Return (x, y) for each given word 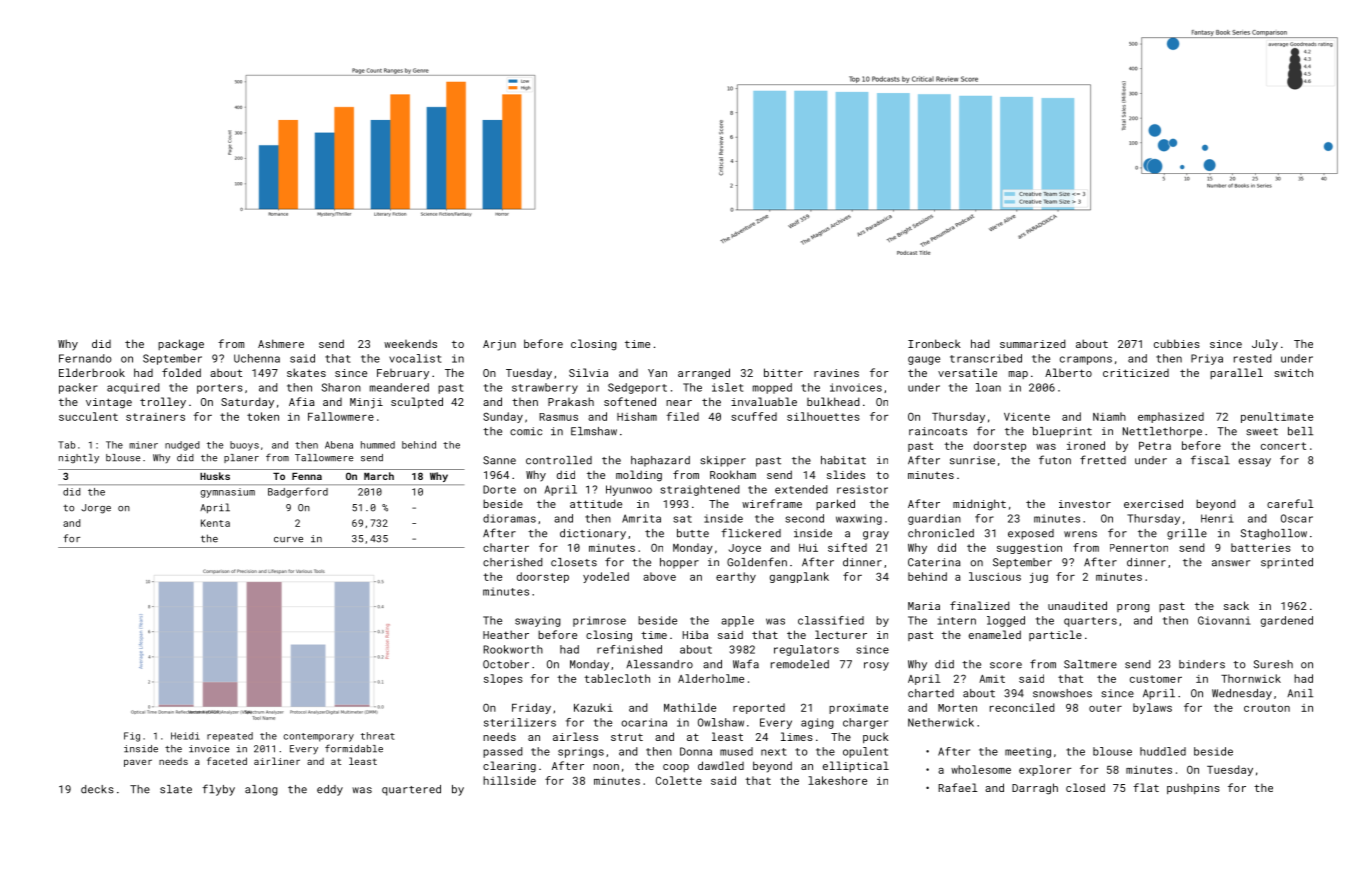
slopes (503, 679)
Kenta (215, 523)
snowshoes (1062, 693)
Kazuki (593, 707)
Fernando (85, 358)
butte (693, 533)
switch (1293, 372)
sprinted (1287, 563)
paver (138, 763)
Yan (657, 373)
